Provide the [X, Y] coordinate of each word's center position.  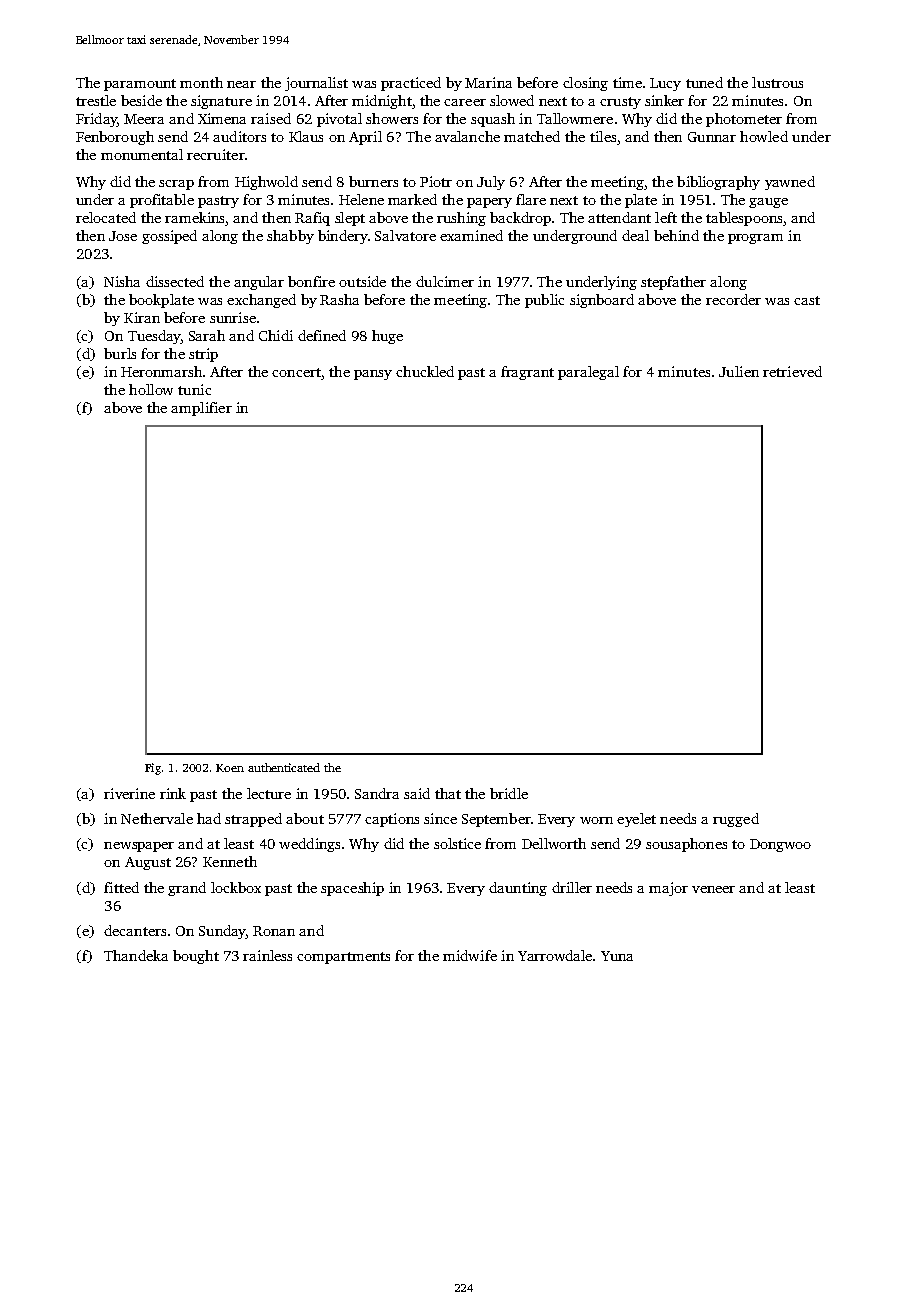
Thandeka [136, 955]
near [241, 84]
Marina [488, 82]
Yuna [617, 956]
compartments [343, 958]
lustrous [777, 82]
